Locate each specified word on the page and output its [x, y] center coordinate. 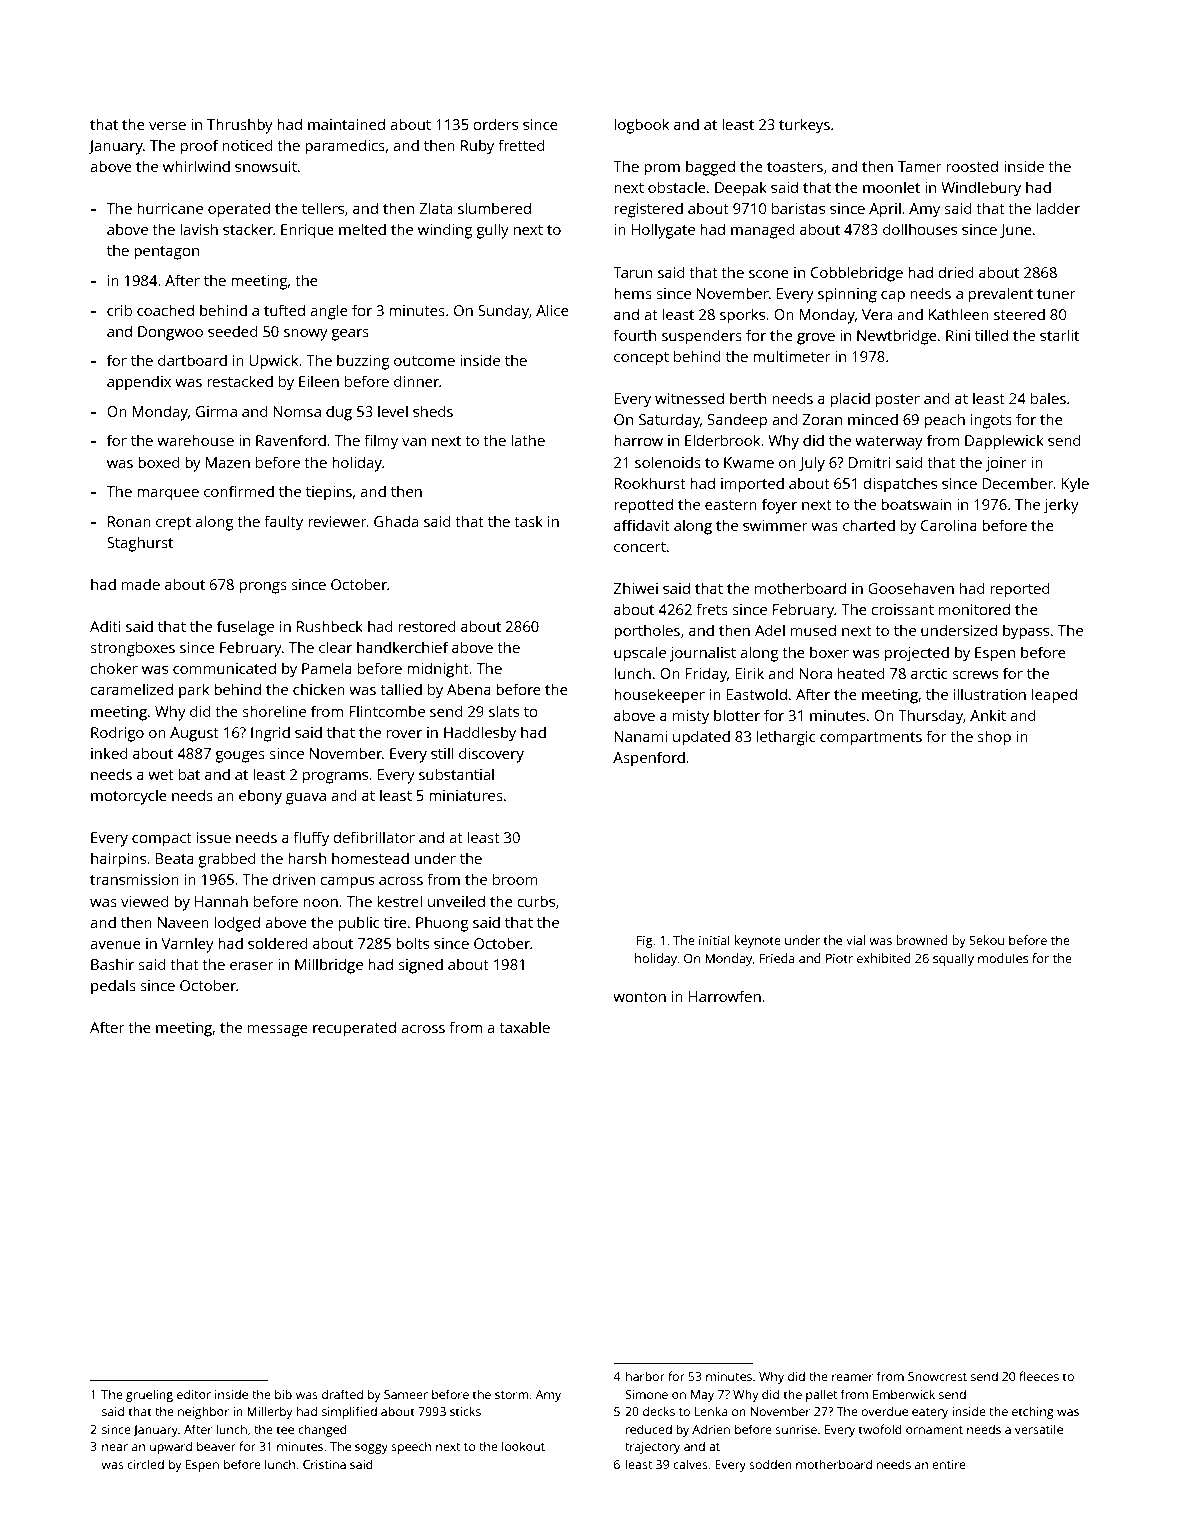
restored [427, 626]
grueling [149, 1395]
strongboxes [133, 649]
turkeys [804, 126]
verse [167, 126]
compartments [871, 739]
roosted [972, 166]
